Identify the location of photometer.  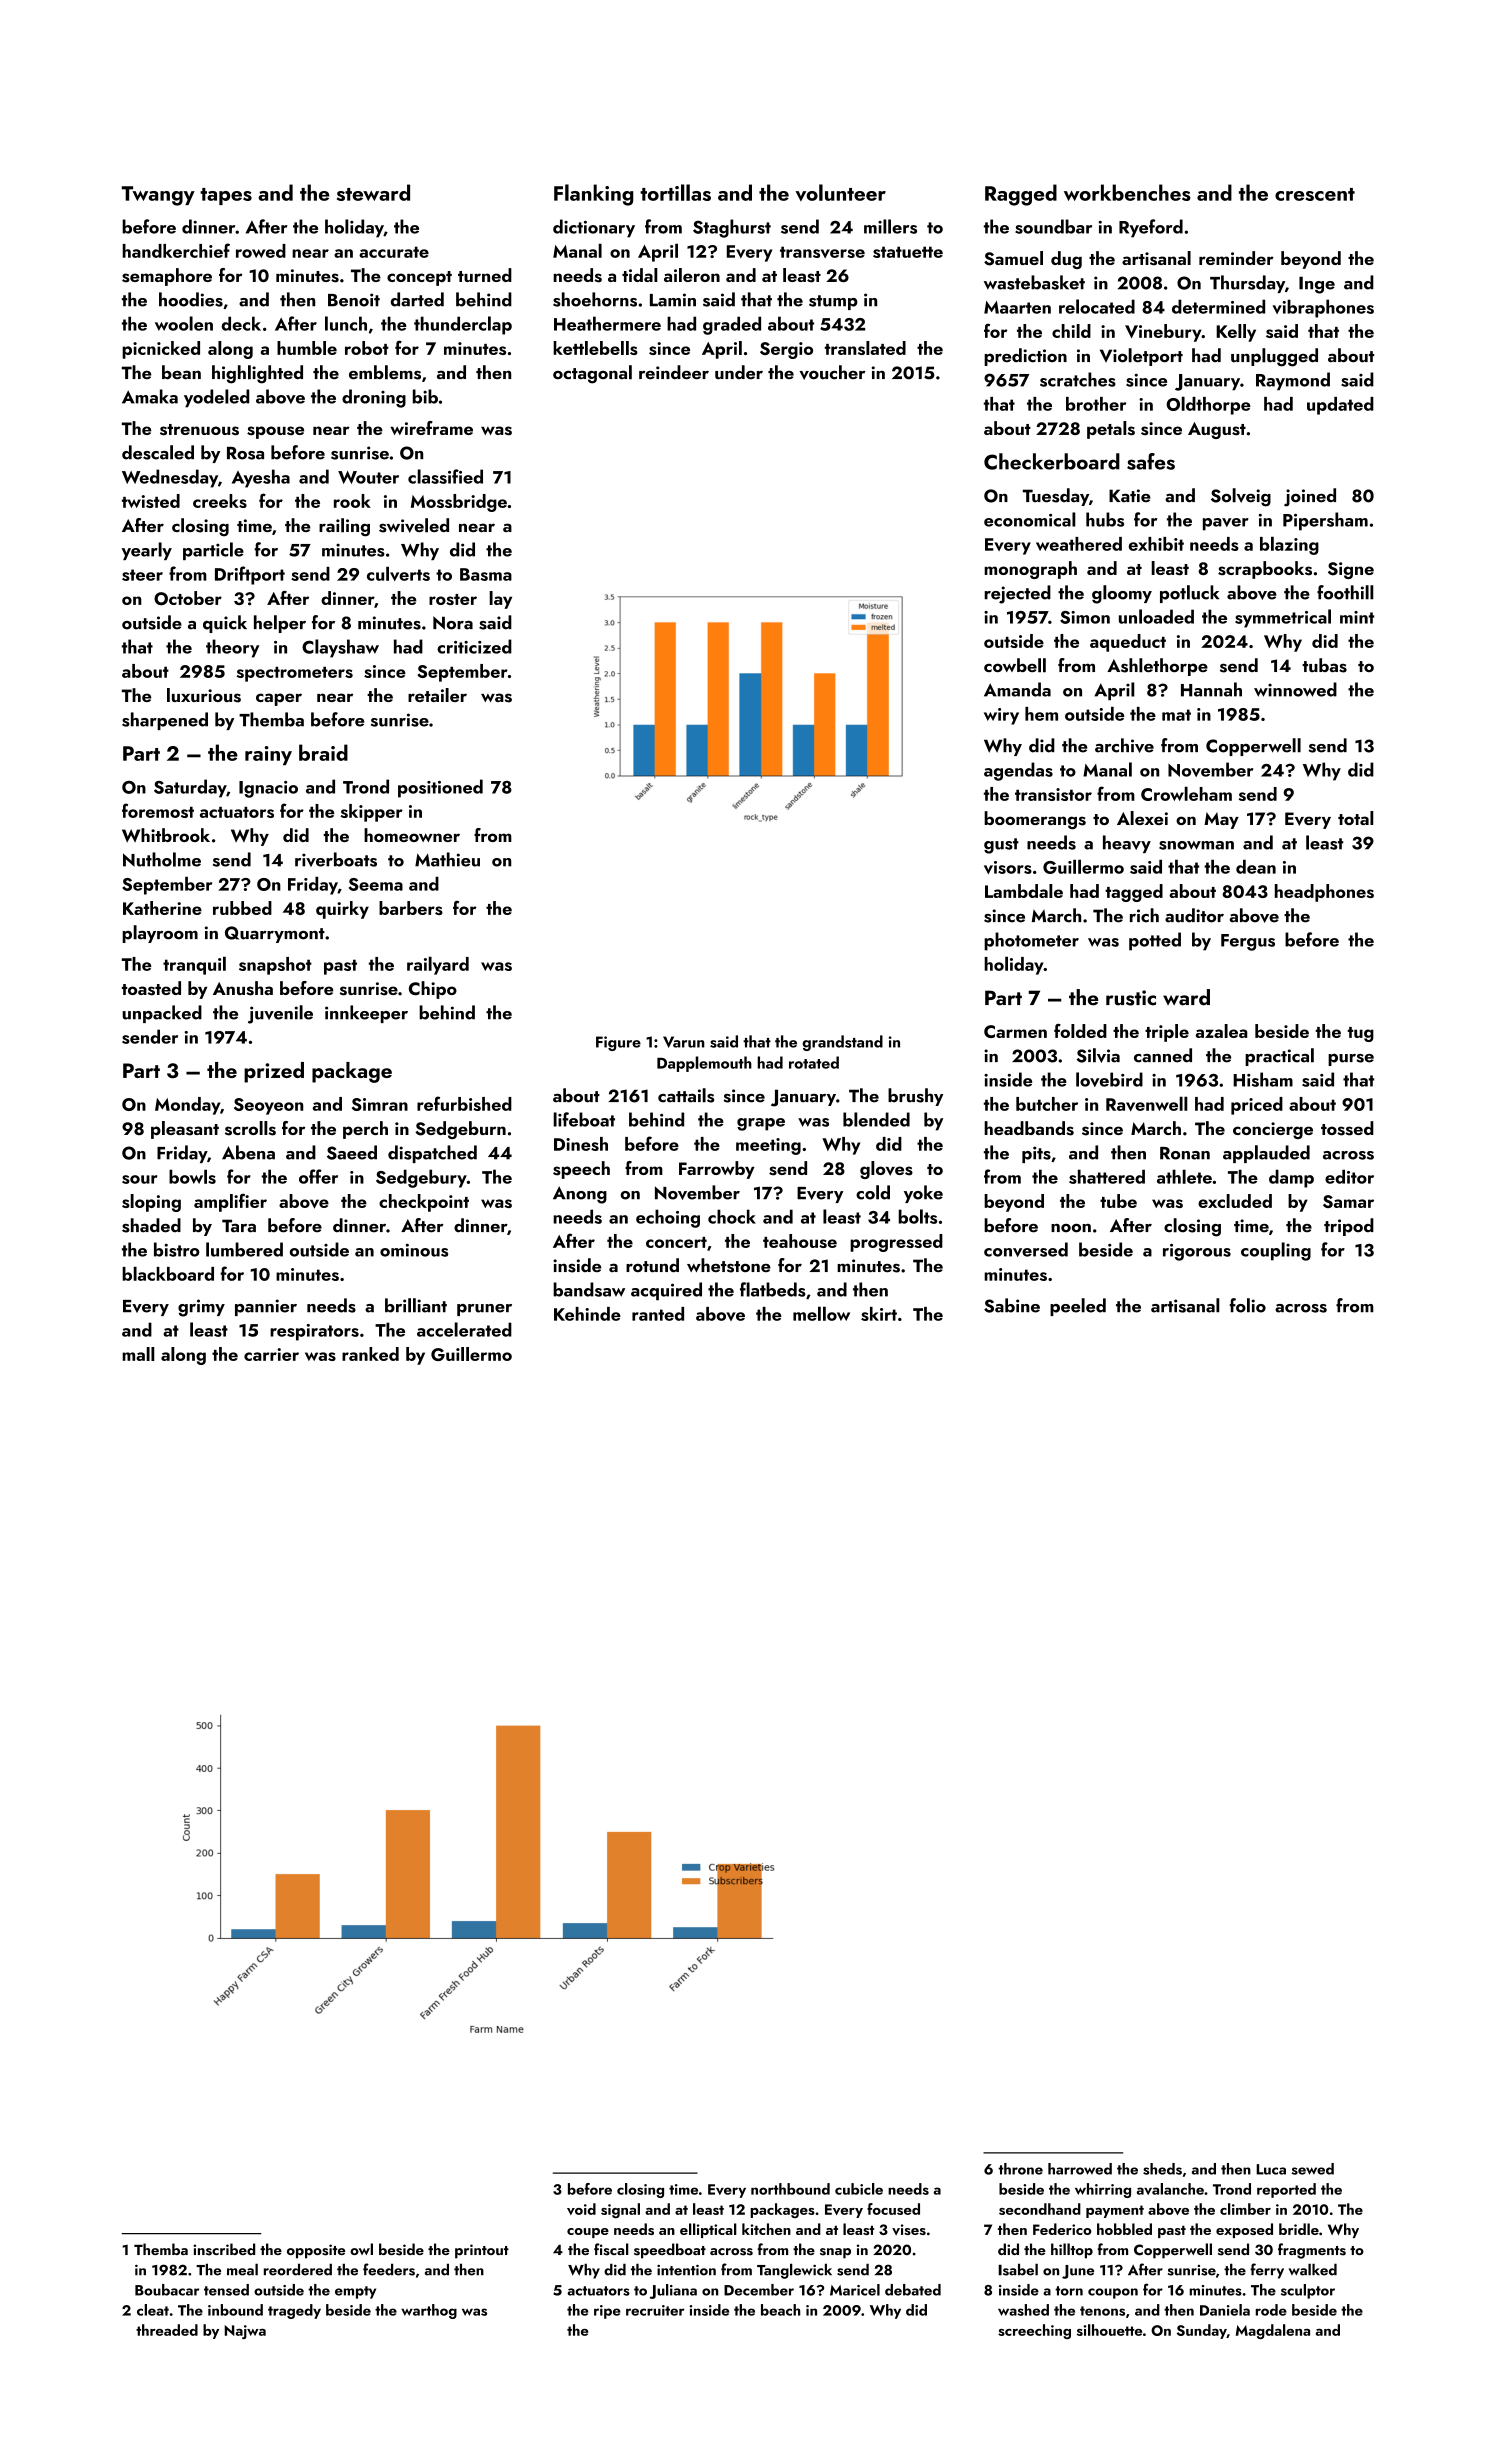
(1031, 941).
